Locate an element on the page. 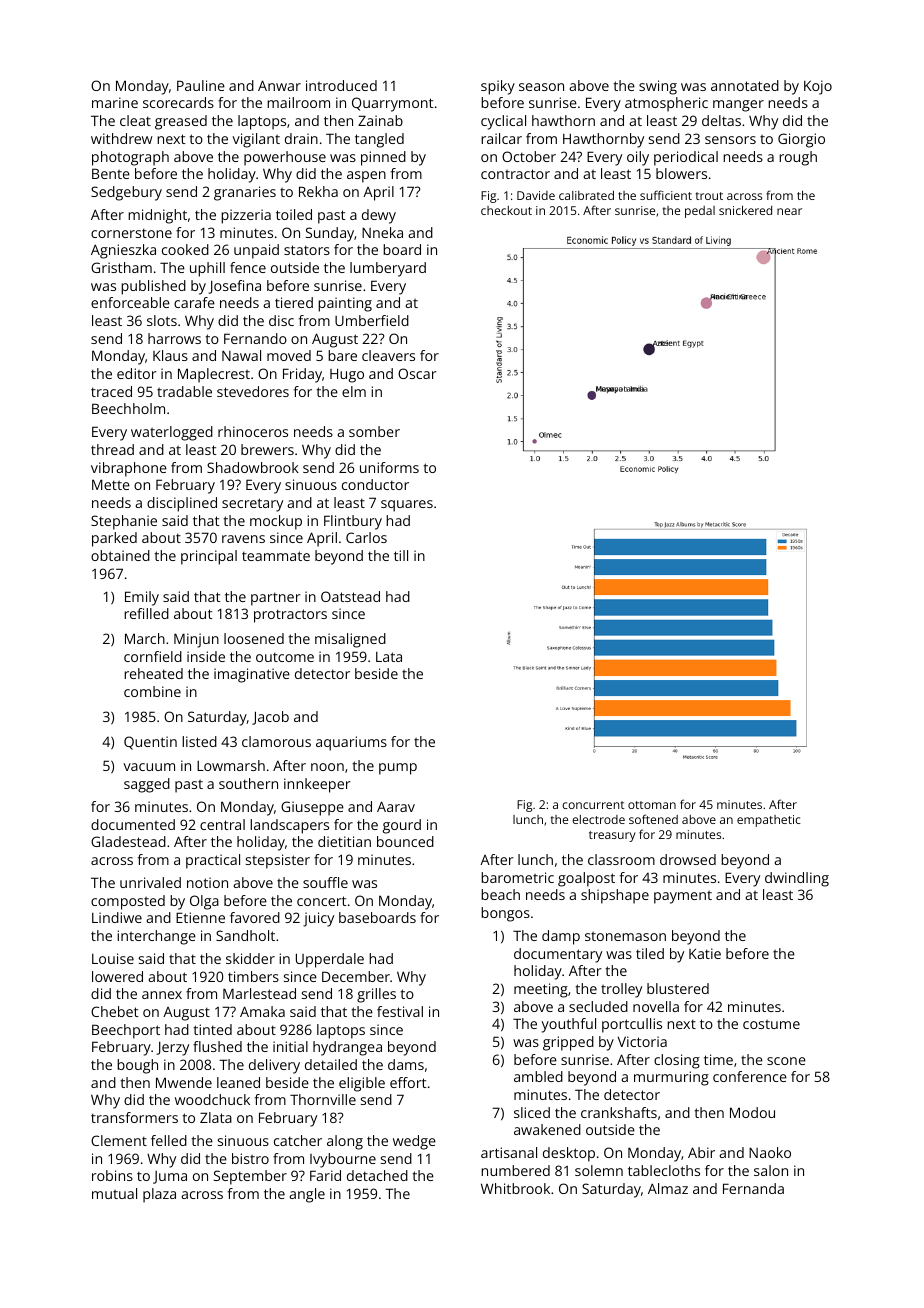 The width and height of the document is (924, 1308). Kojo is located at coordinates (818, 87).
